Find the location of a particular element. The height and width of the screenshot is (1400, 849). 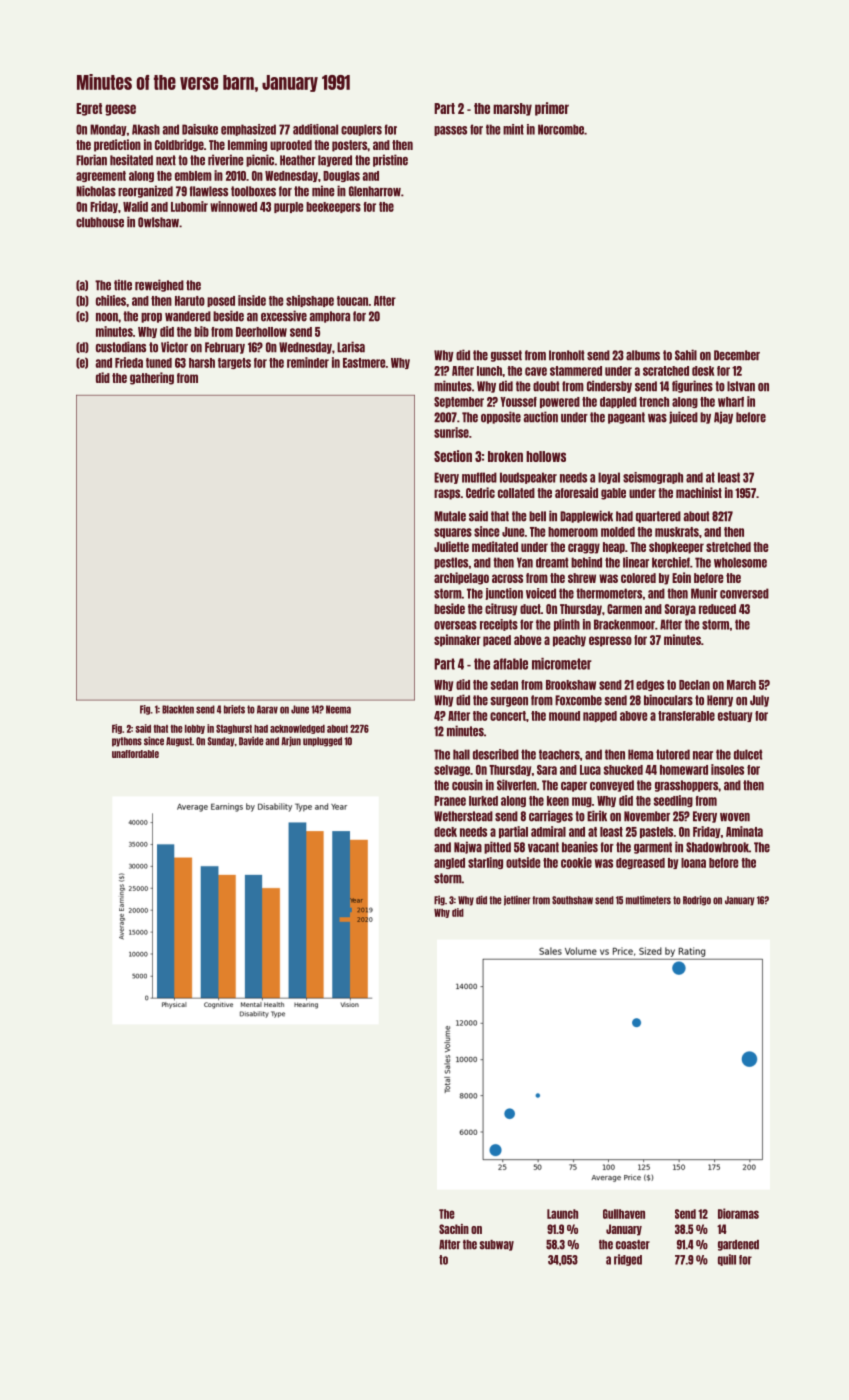

selvage is located at coordinates (452, 770).
